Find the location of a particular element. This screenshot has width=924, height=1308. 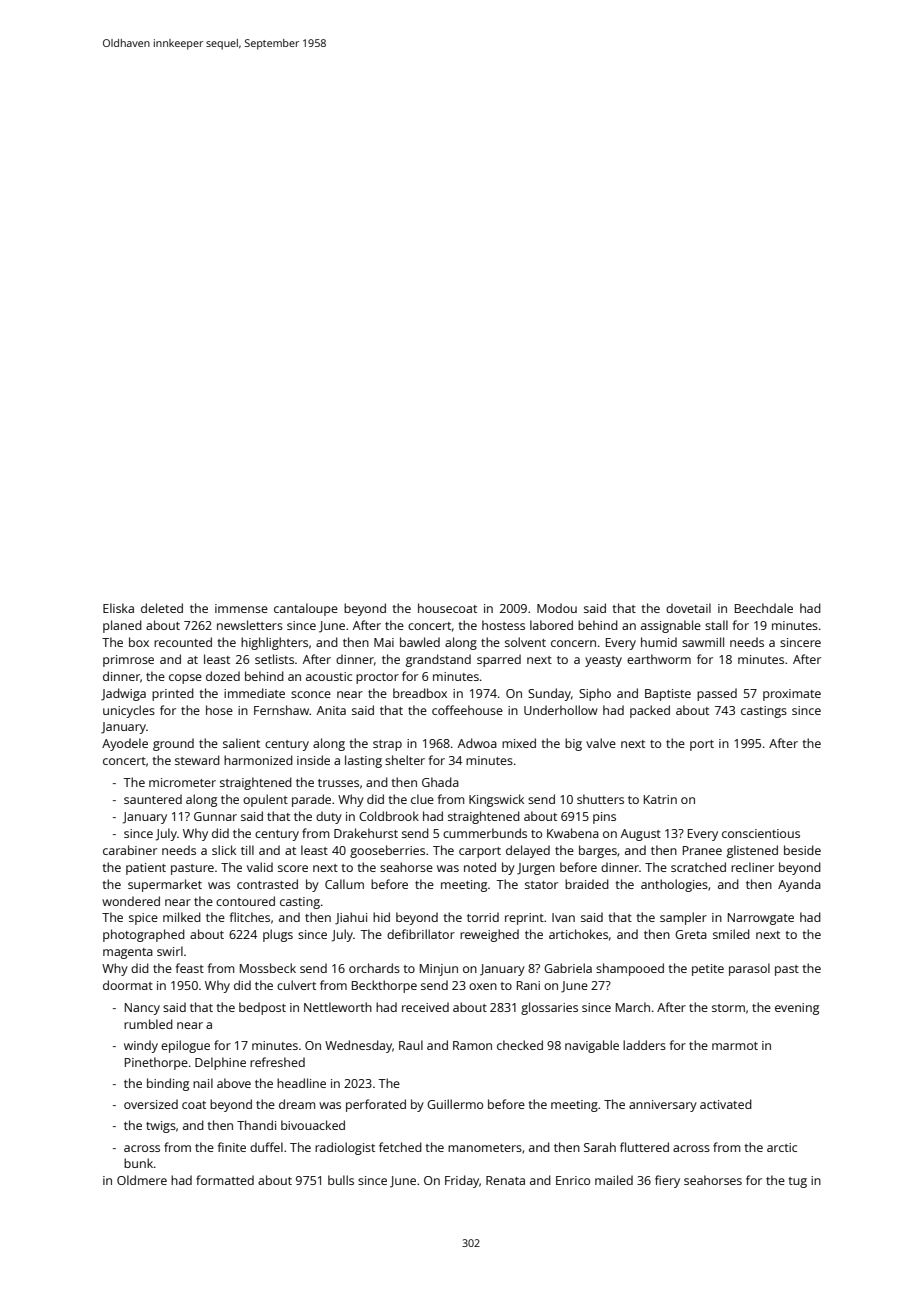

activated is located at coordinates (726, 1104).
